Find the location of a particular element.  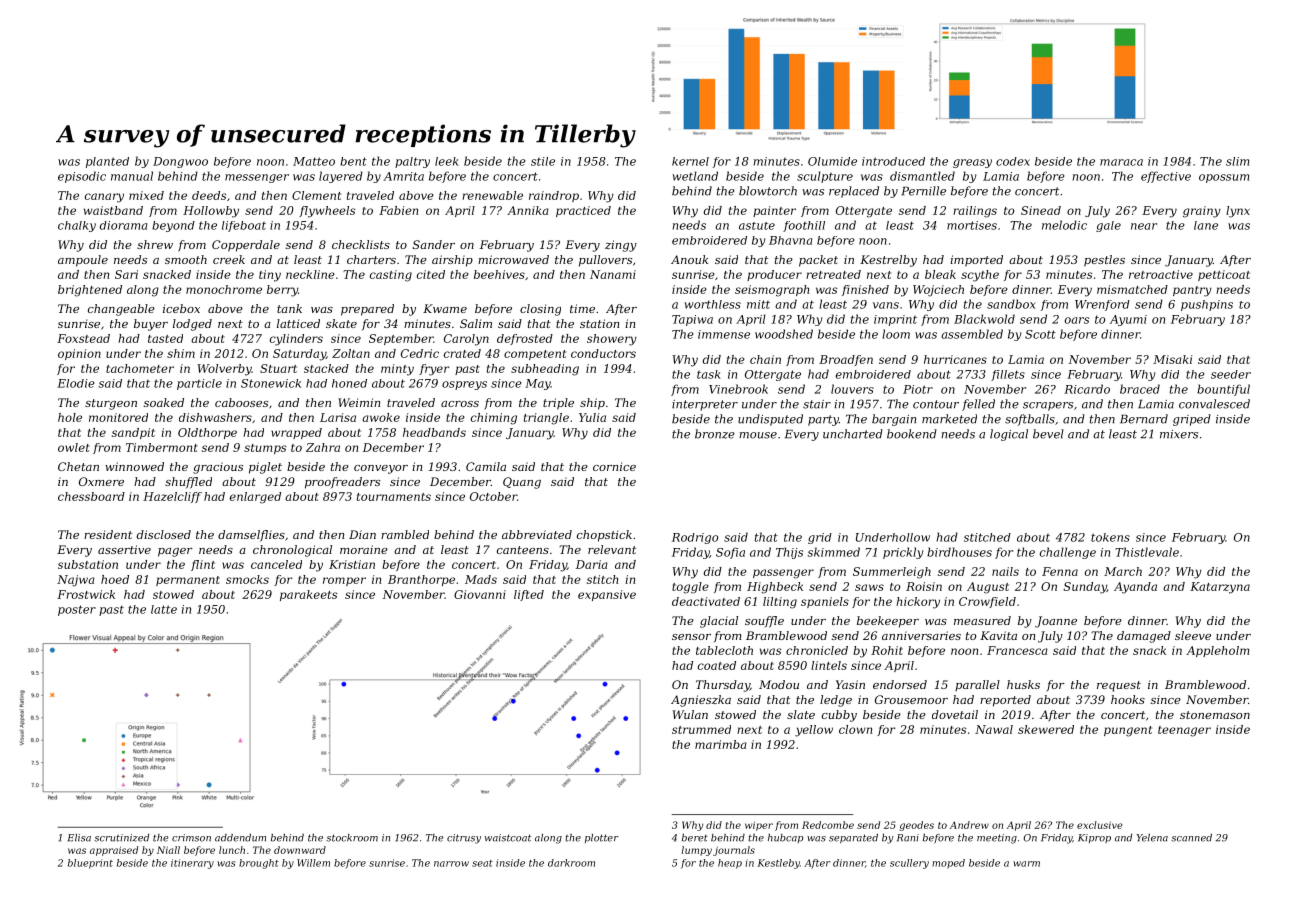

headbands is located at coordinates (434, 432).
